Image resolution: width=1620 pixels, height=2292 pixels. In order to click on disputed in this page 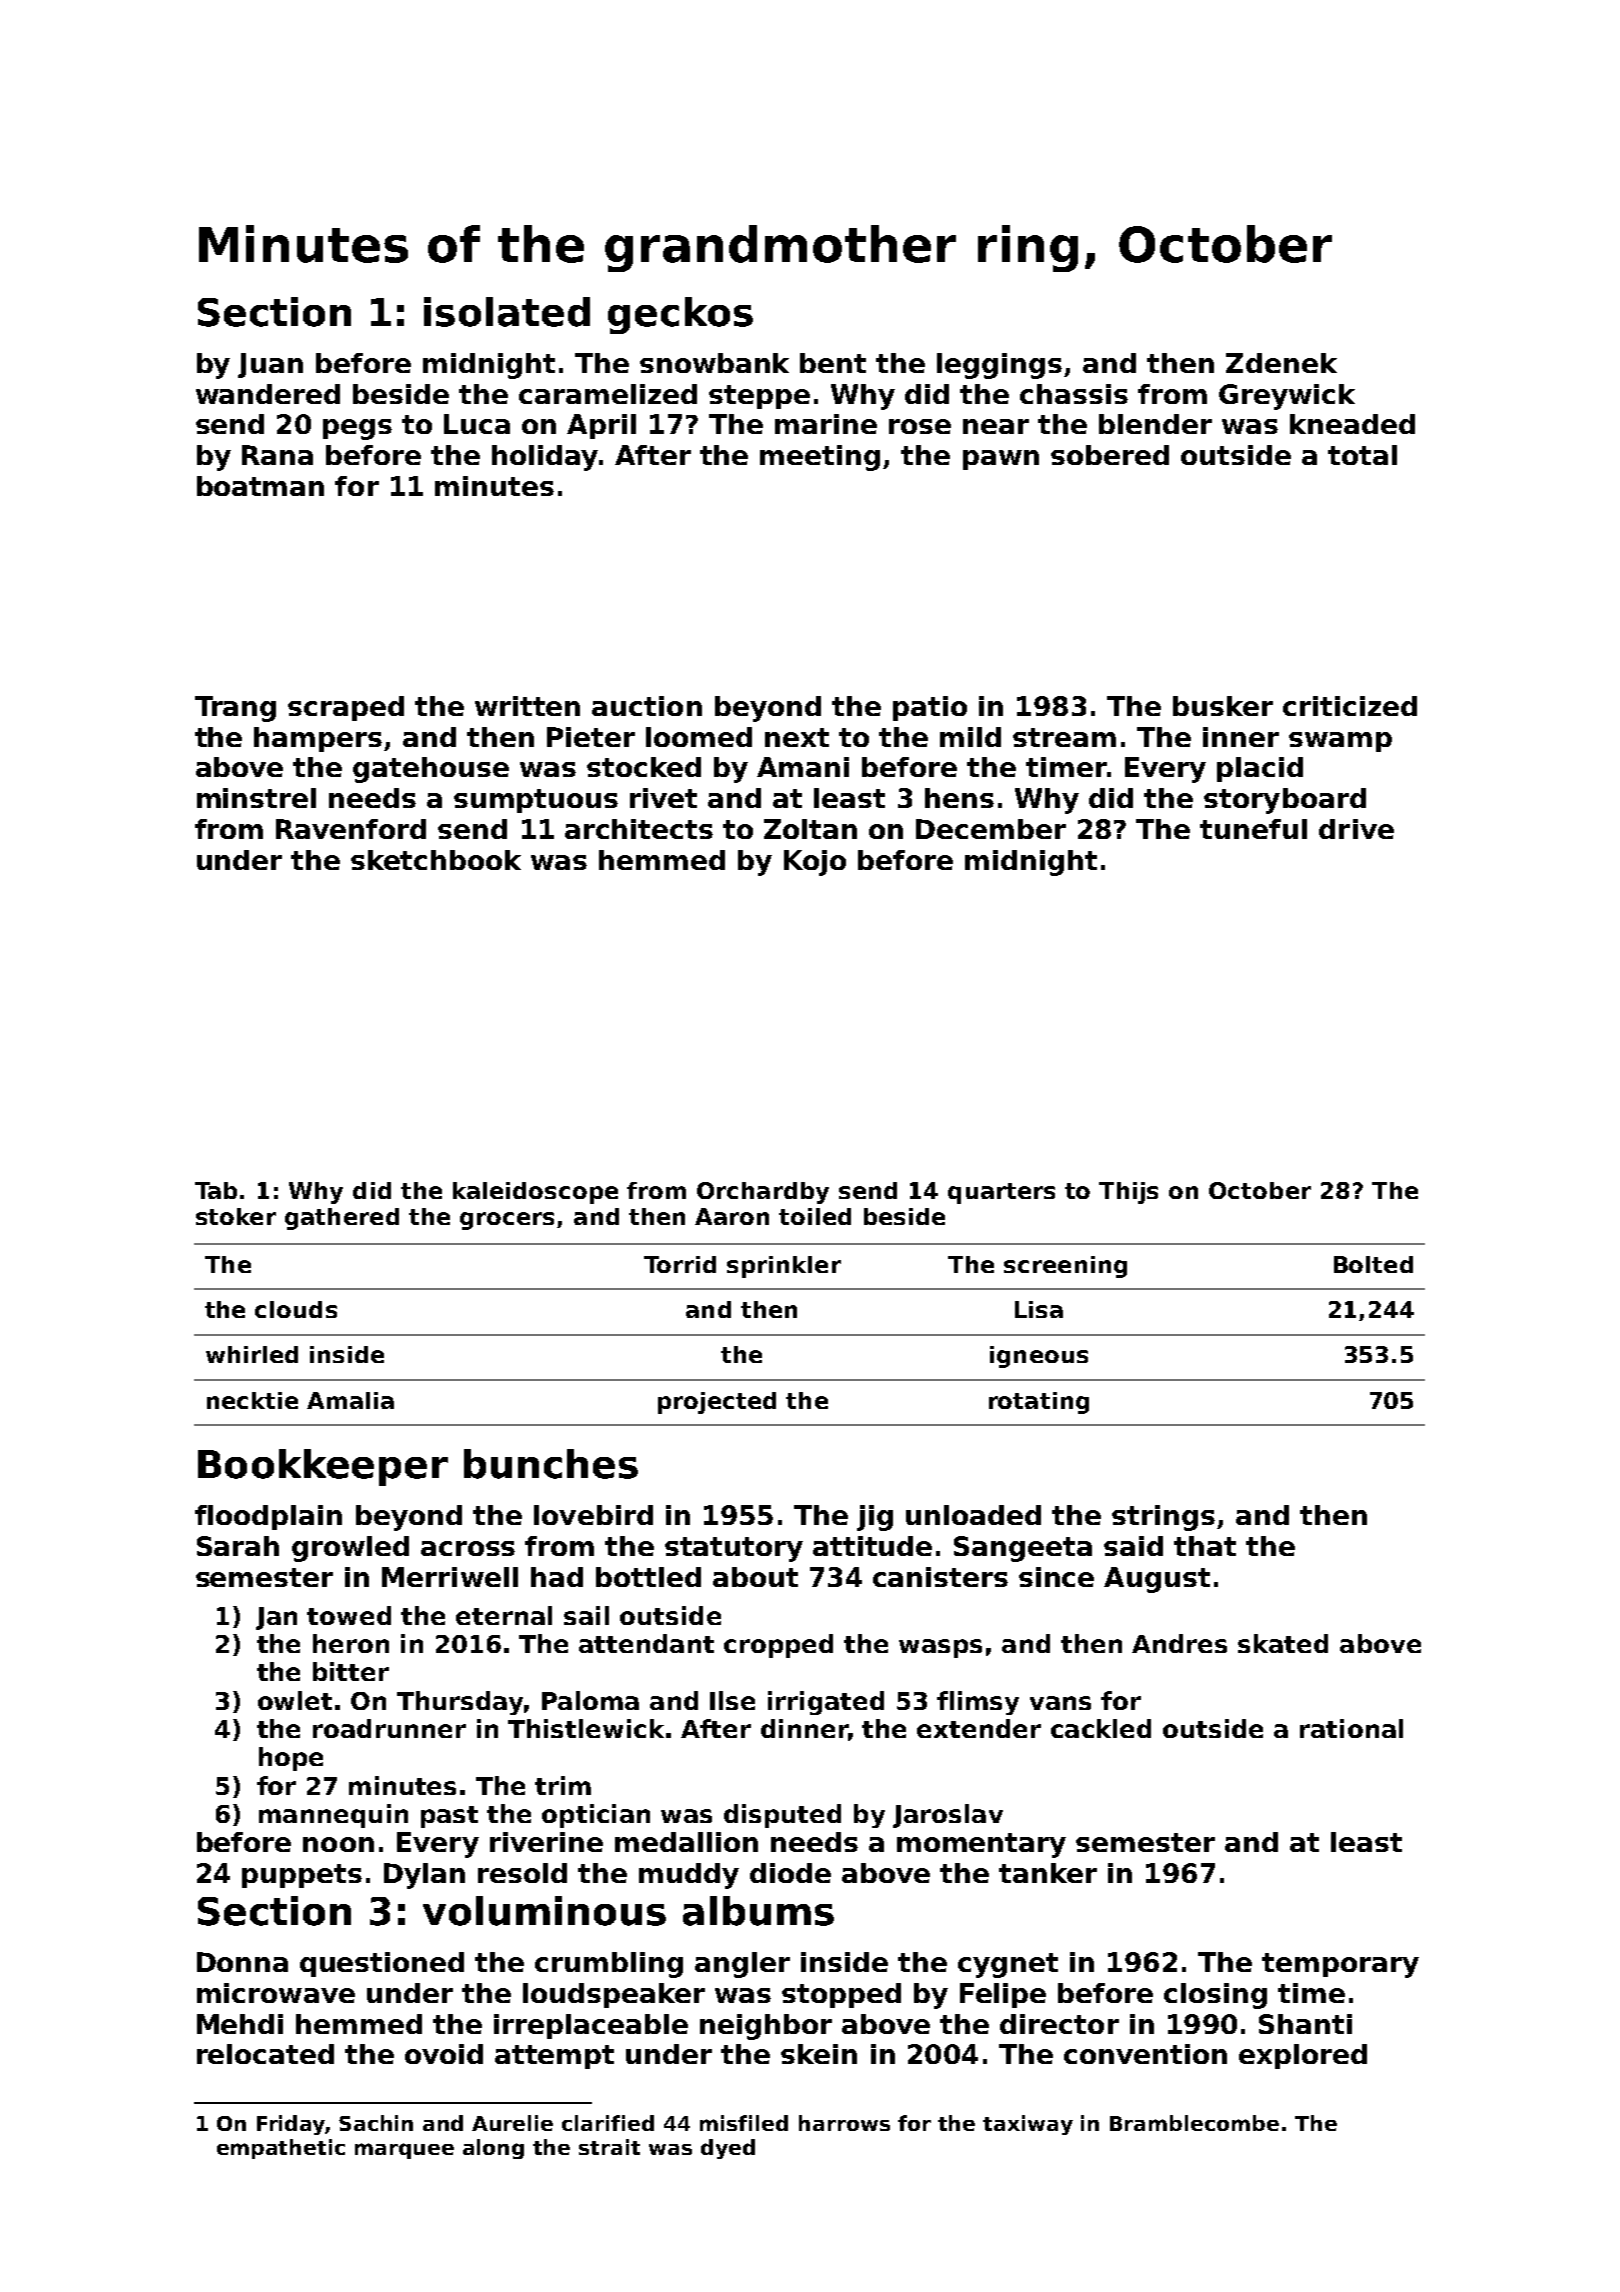, I will do `click(782, 1816)`.
